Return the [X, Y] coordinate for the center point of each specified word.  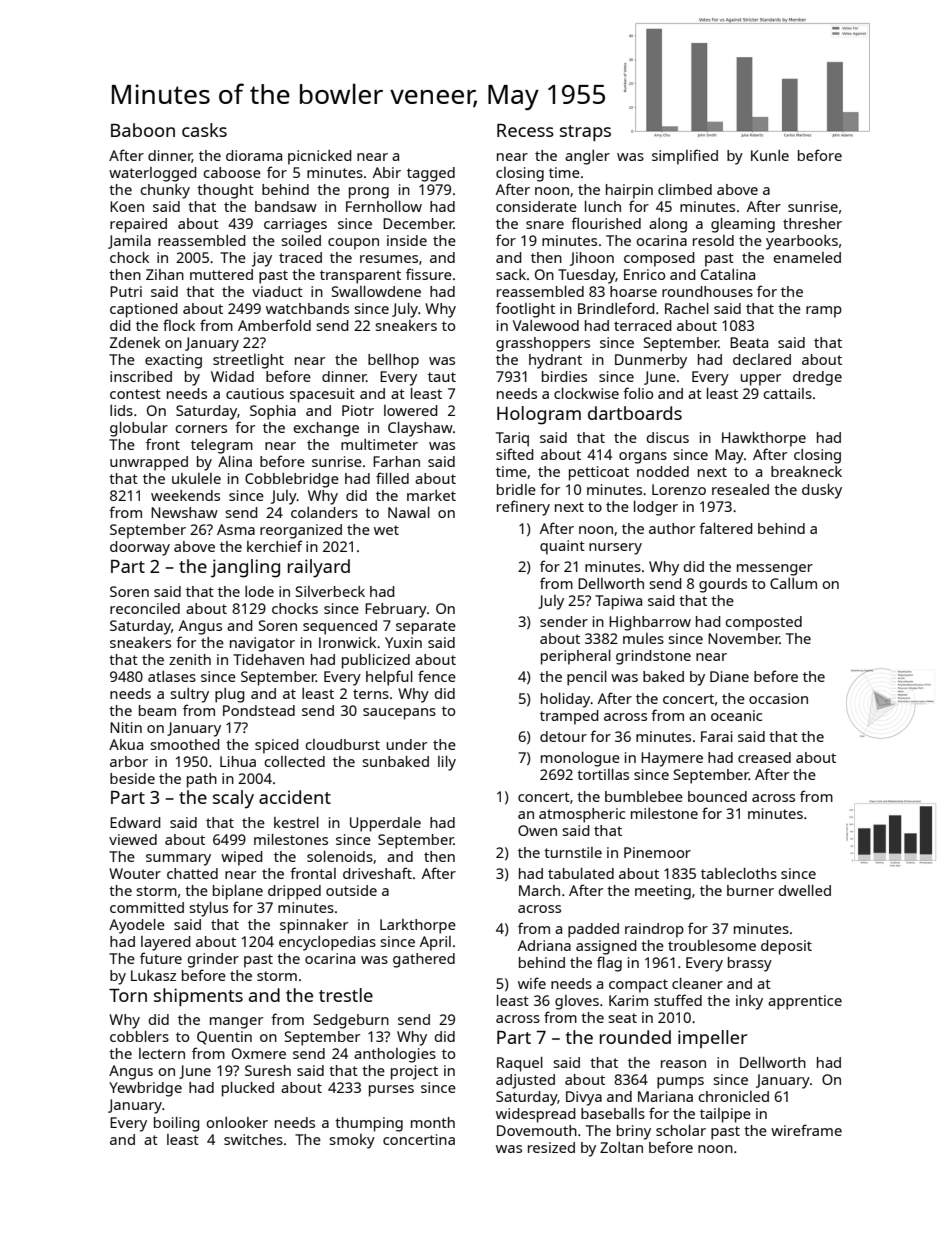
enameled [807, 257]
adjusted [525, 1081]
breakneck [806, 471]
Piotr [358, 410]
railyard [319, 568]
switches [253, 1139]
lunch [603, 206]
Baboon [143, 130]
